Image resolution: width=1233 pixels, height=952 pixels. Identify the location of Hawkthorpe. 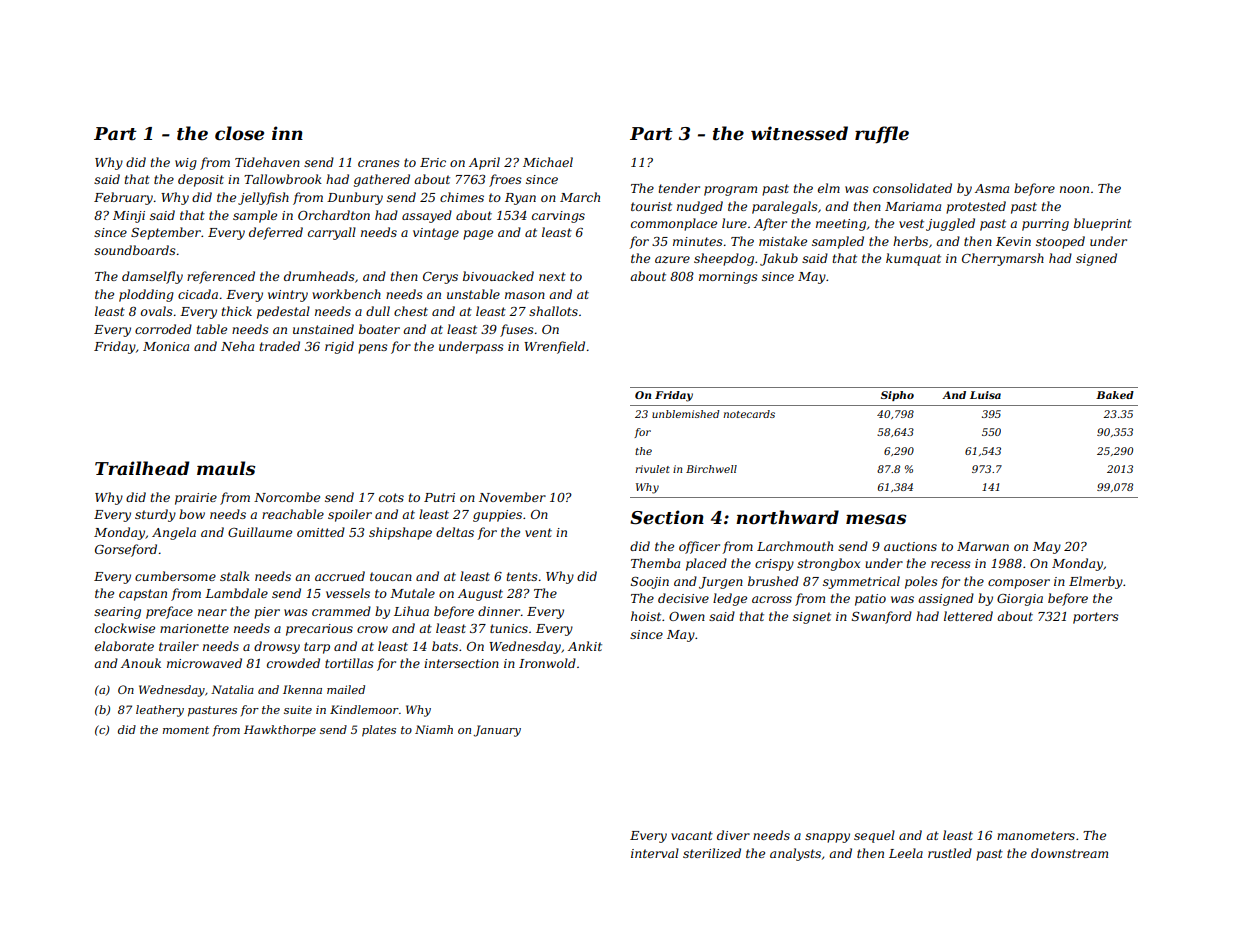
(280, 730).
